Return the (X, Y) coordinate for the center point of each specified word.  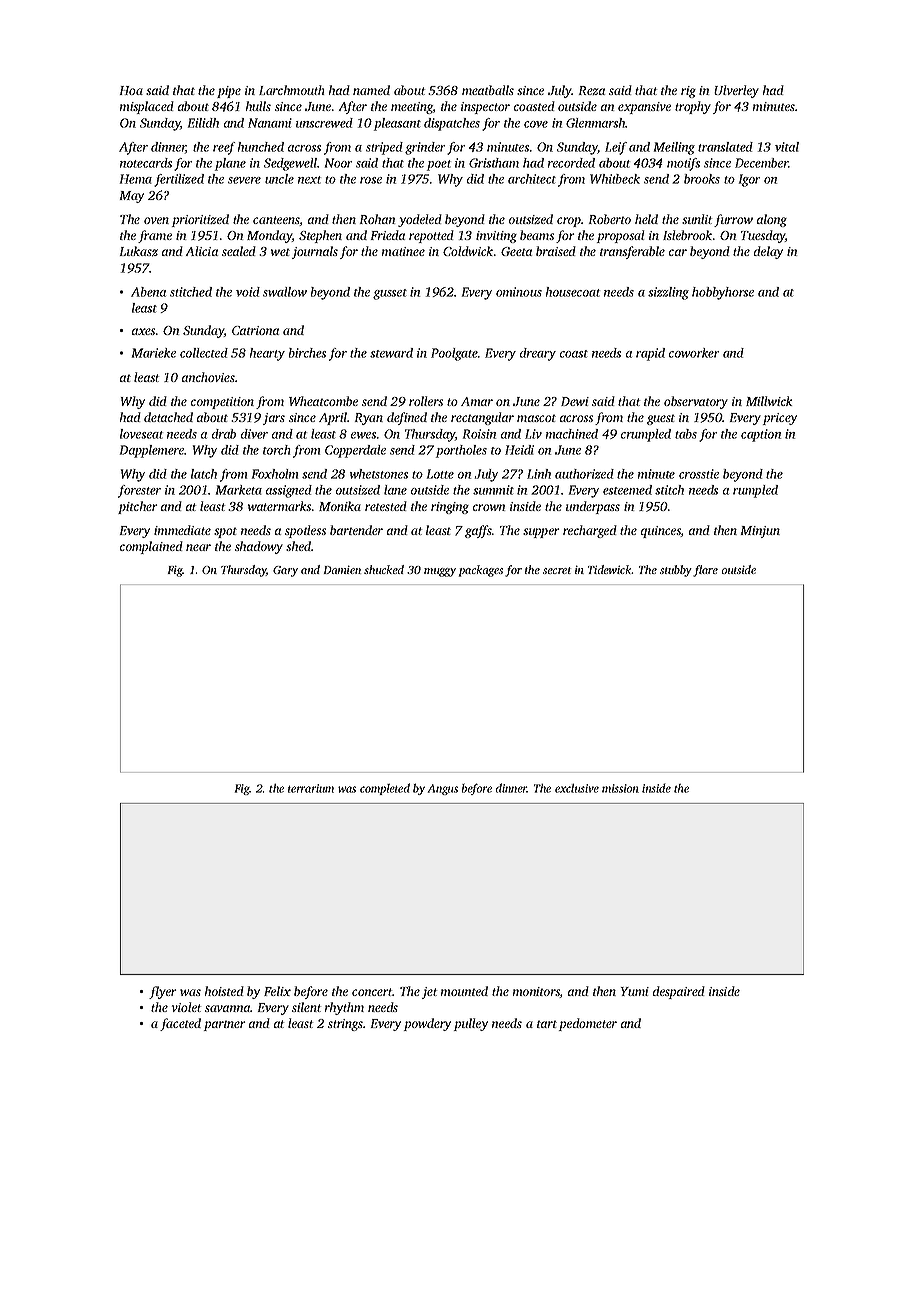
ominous (519, 292)
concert (372, 992)
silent (306, 1007)
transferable (632, 252)
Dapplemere (152, 451)
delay (768, 252)
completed (385, 789)
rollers (426, 401)
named (371, 90)
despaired (679, 992)
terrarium (311, 788)
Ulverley (736, 91)
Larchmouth (292, 90)
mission (620, 788)
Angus (443, 789)
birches (307, 353)
